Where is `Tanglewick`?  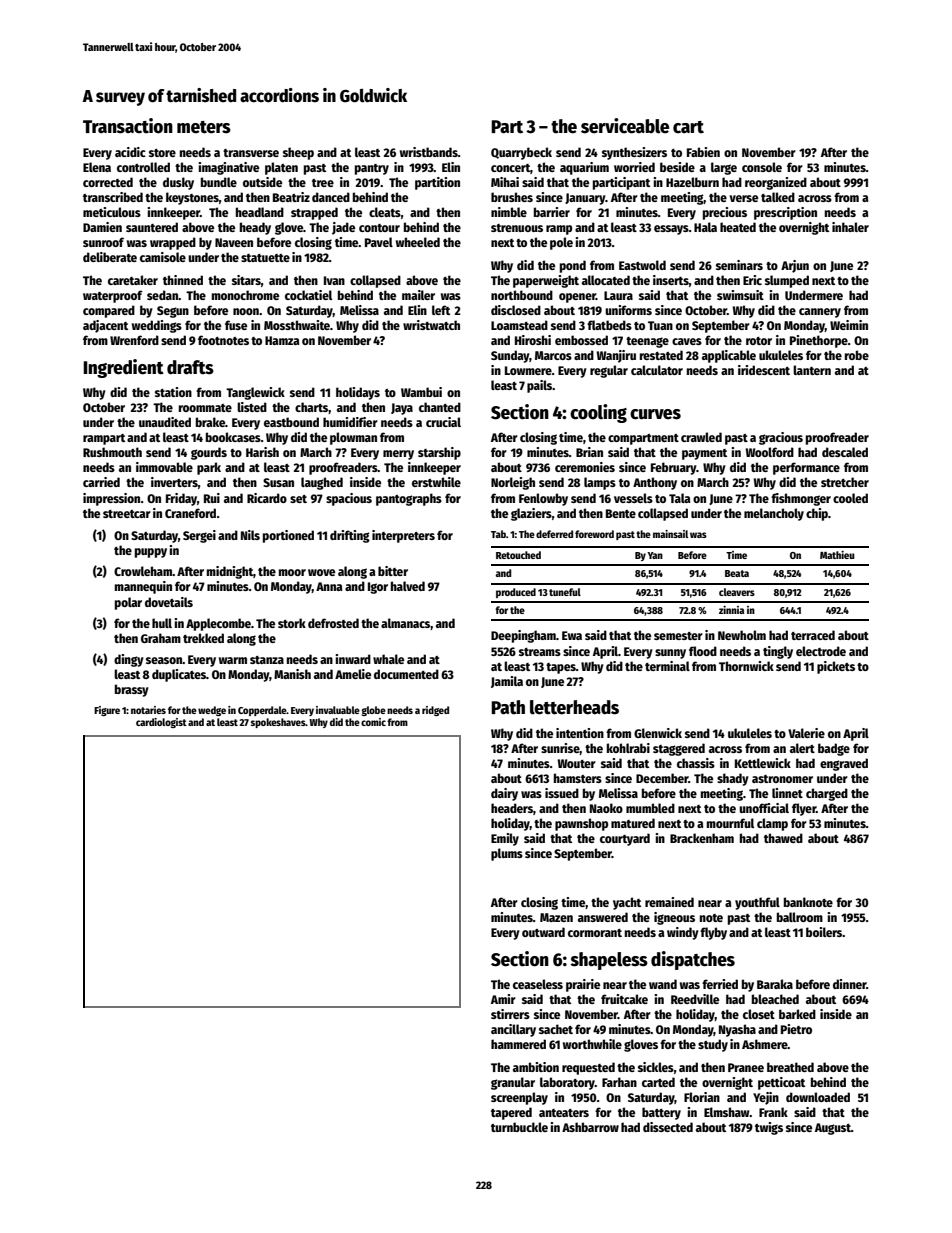 Tanglewick is located at coordinates (255, 393).
